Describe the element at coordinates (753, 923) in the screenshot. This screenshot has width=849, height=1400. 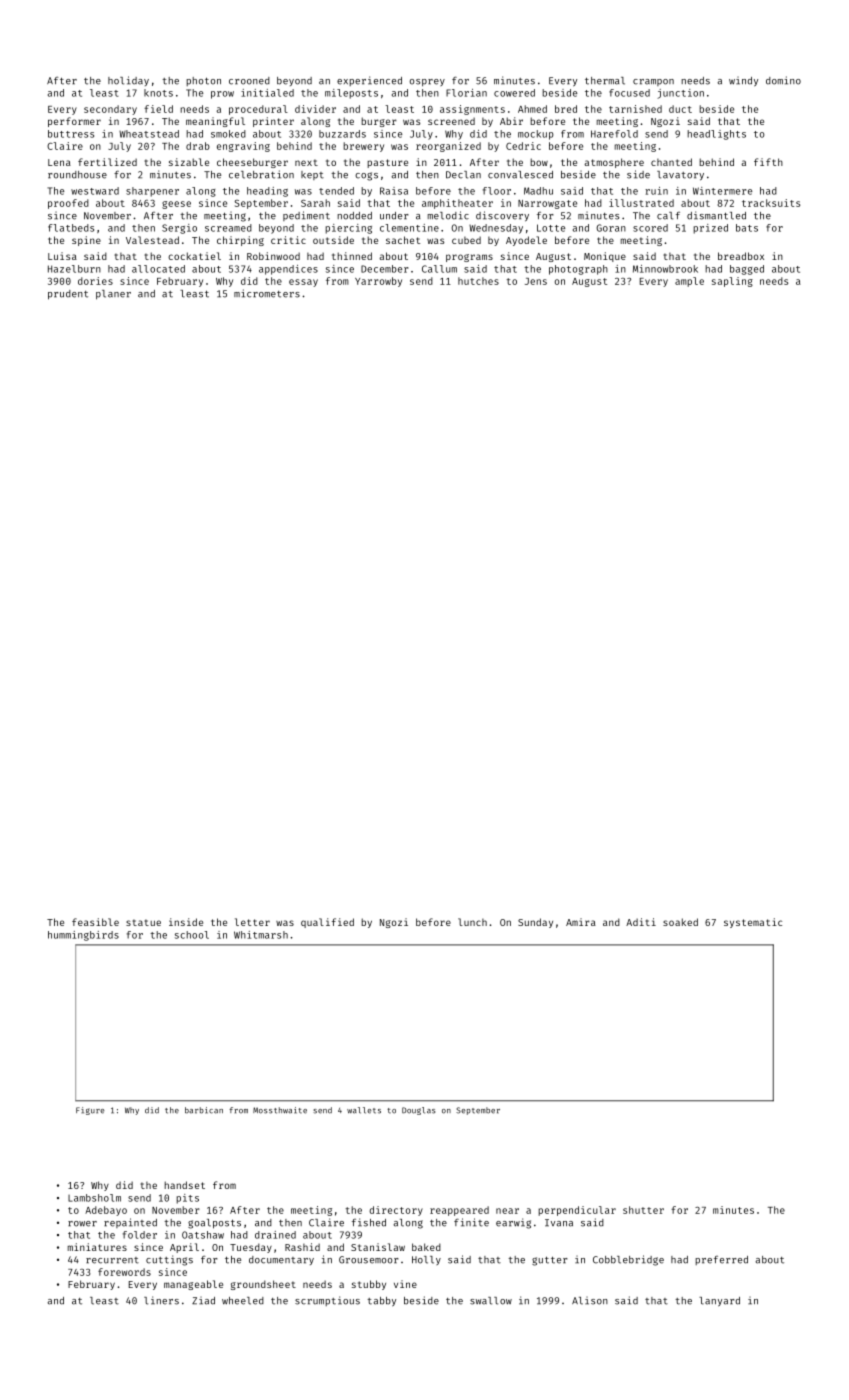
I see `systematic` at that location.
